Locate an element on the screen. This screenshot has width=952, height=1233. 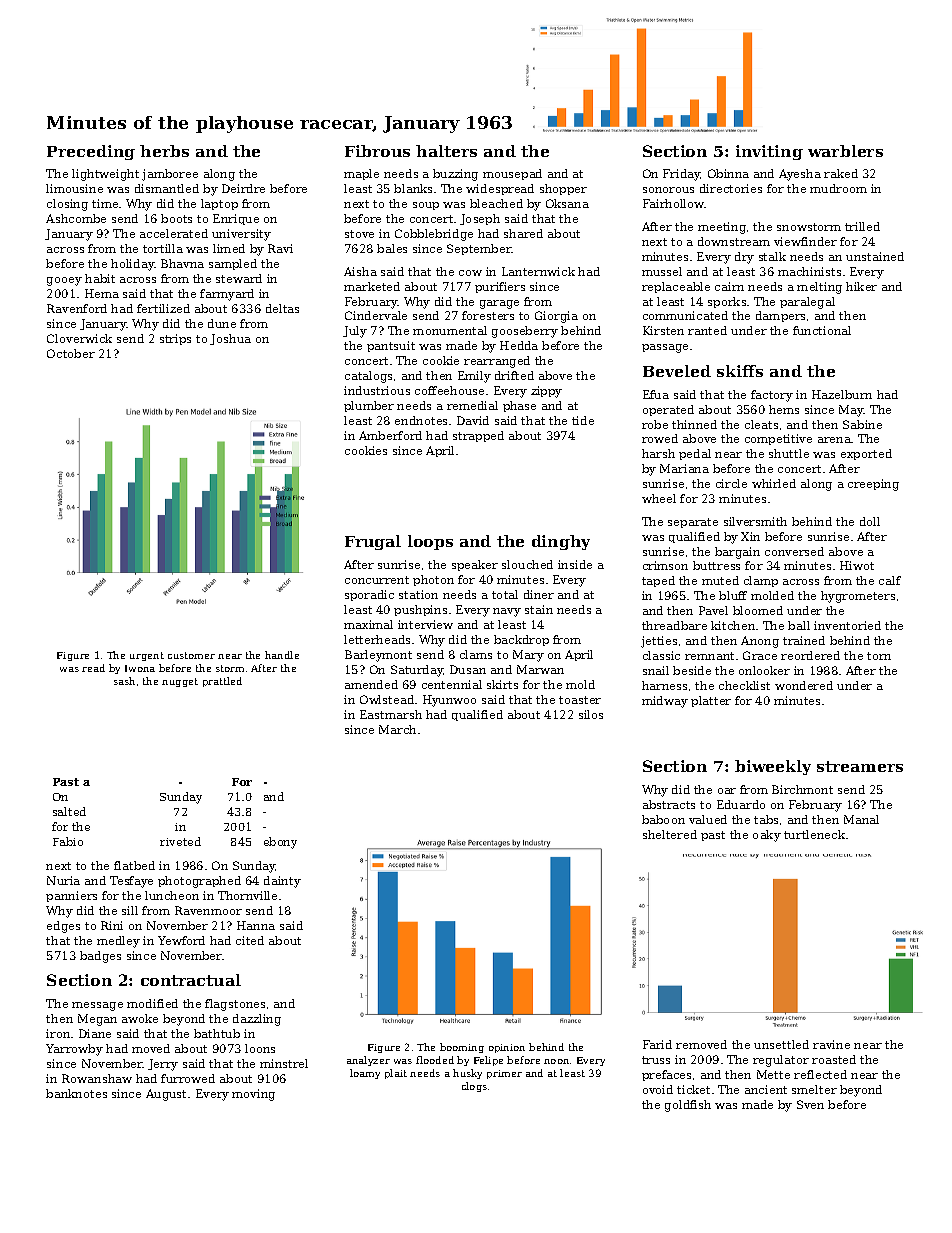
Ravenford is located at coordinates (77, 308).
